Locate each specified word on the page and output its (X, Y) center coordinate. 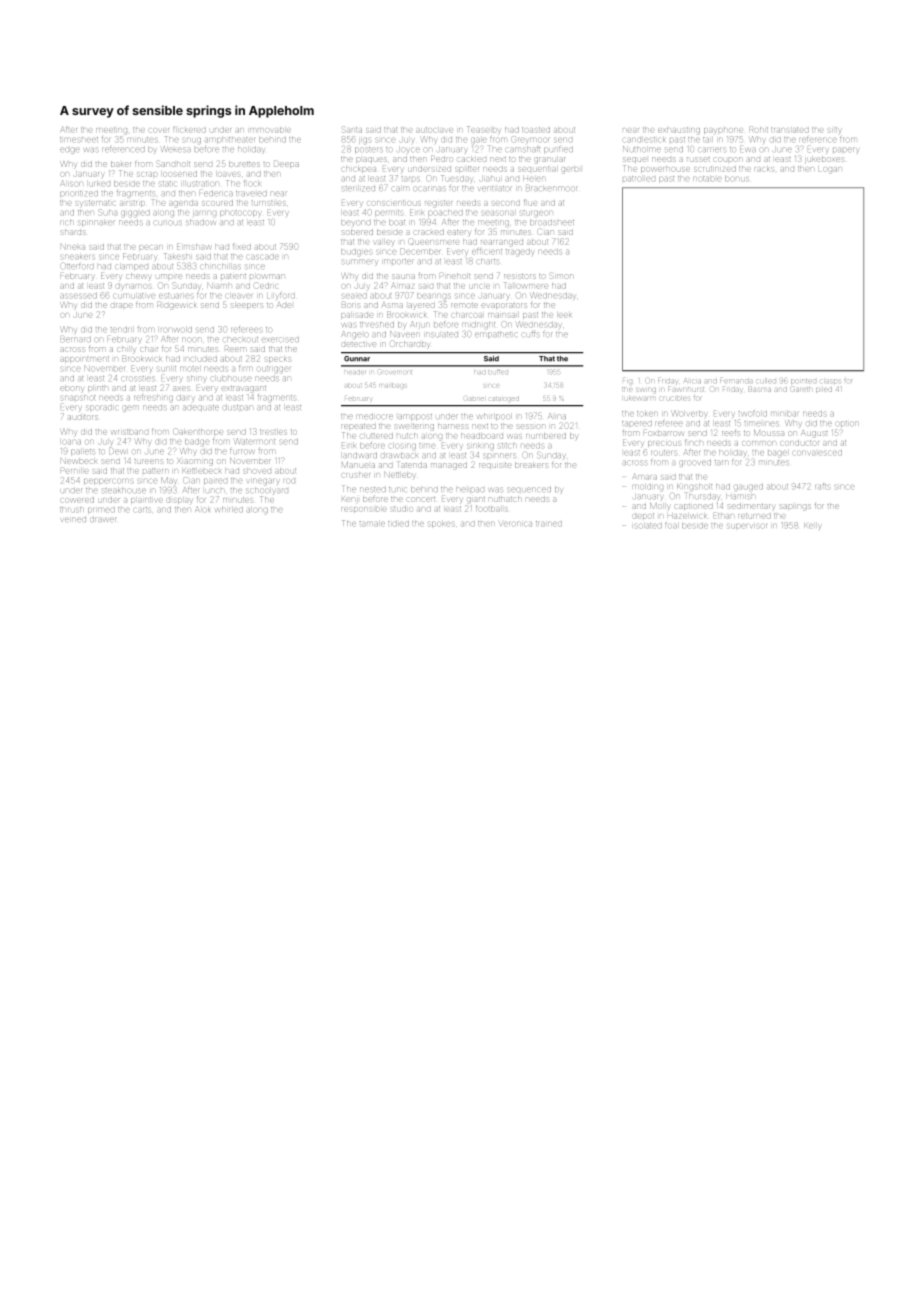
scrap (147, 174)
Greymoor (530, 139)
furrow (242, 451)
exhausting (679, 130)
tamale (372, 523)
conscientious (394, 203)
